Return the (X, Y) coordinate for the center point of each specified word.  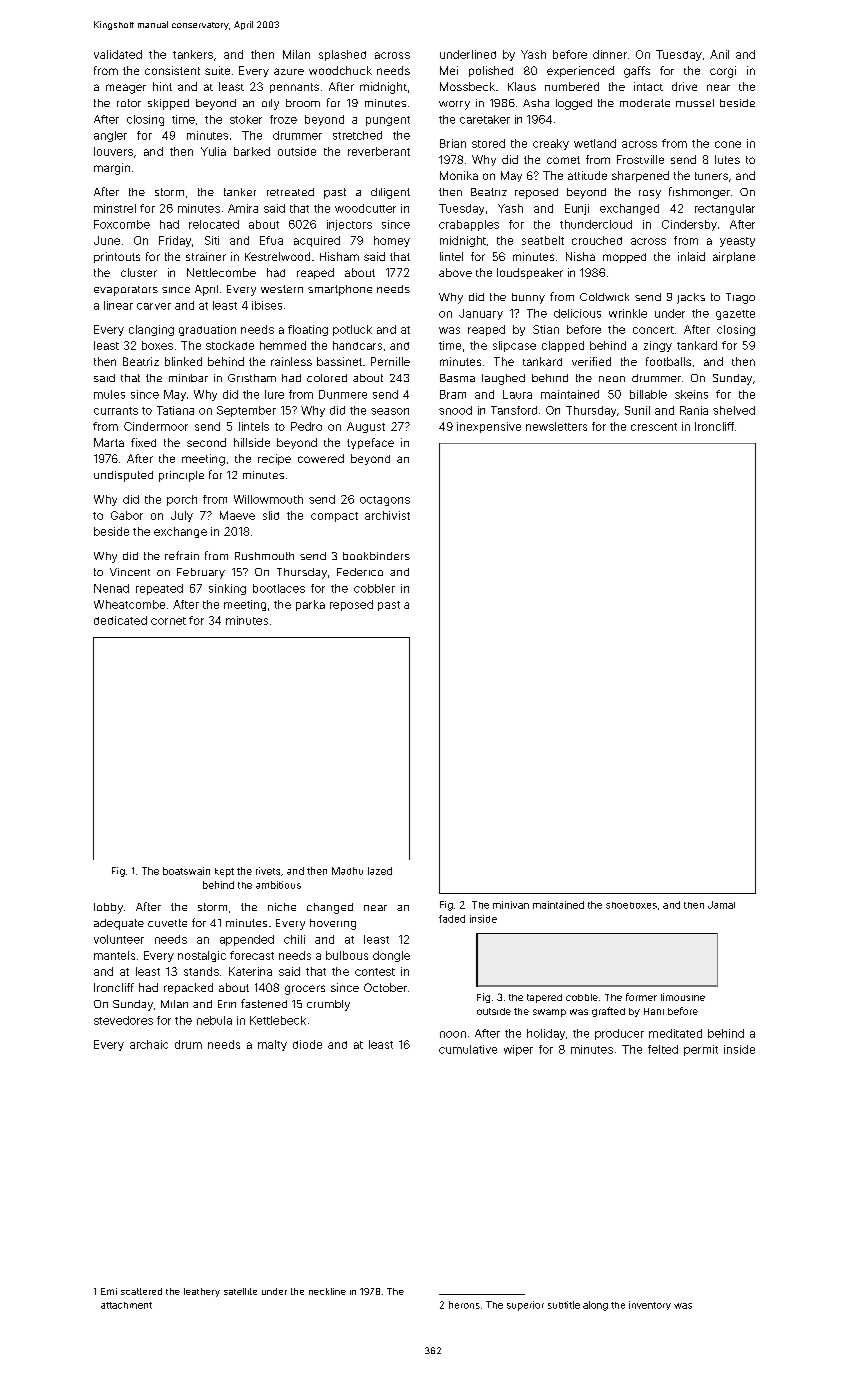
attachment (126, 1305)
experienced (580, 71)
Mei (449, 70)
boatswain (186, 871)
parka (310, 605)
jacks (691, 298)
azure (289, 71)
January (481, 314)
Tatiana (175, 410)
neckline (327, 1291)
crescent (654, 427)
